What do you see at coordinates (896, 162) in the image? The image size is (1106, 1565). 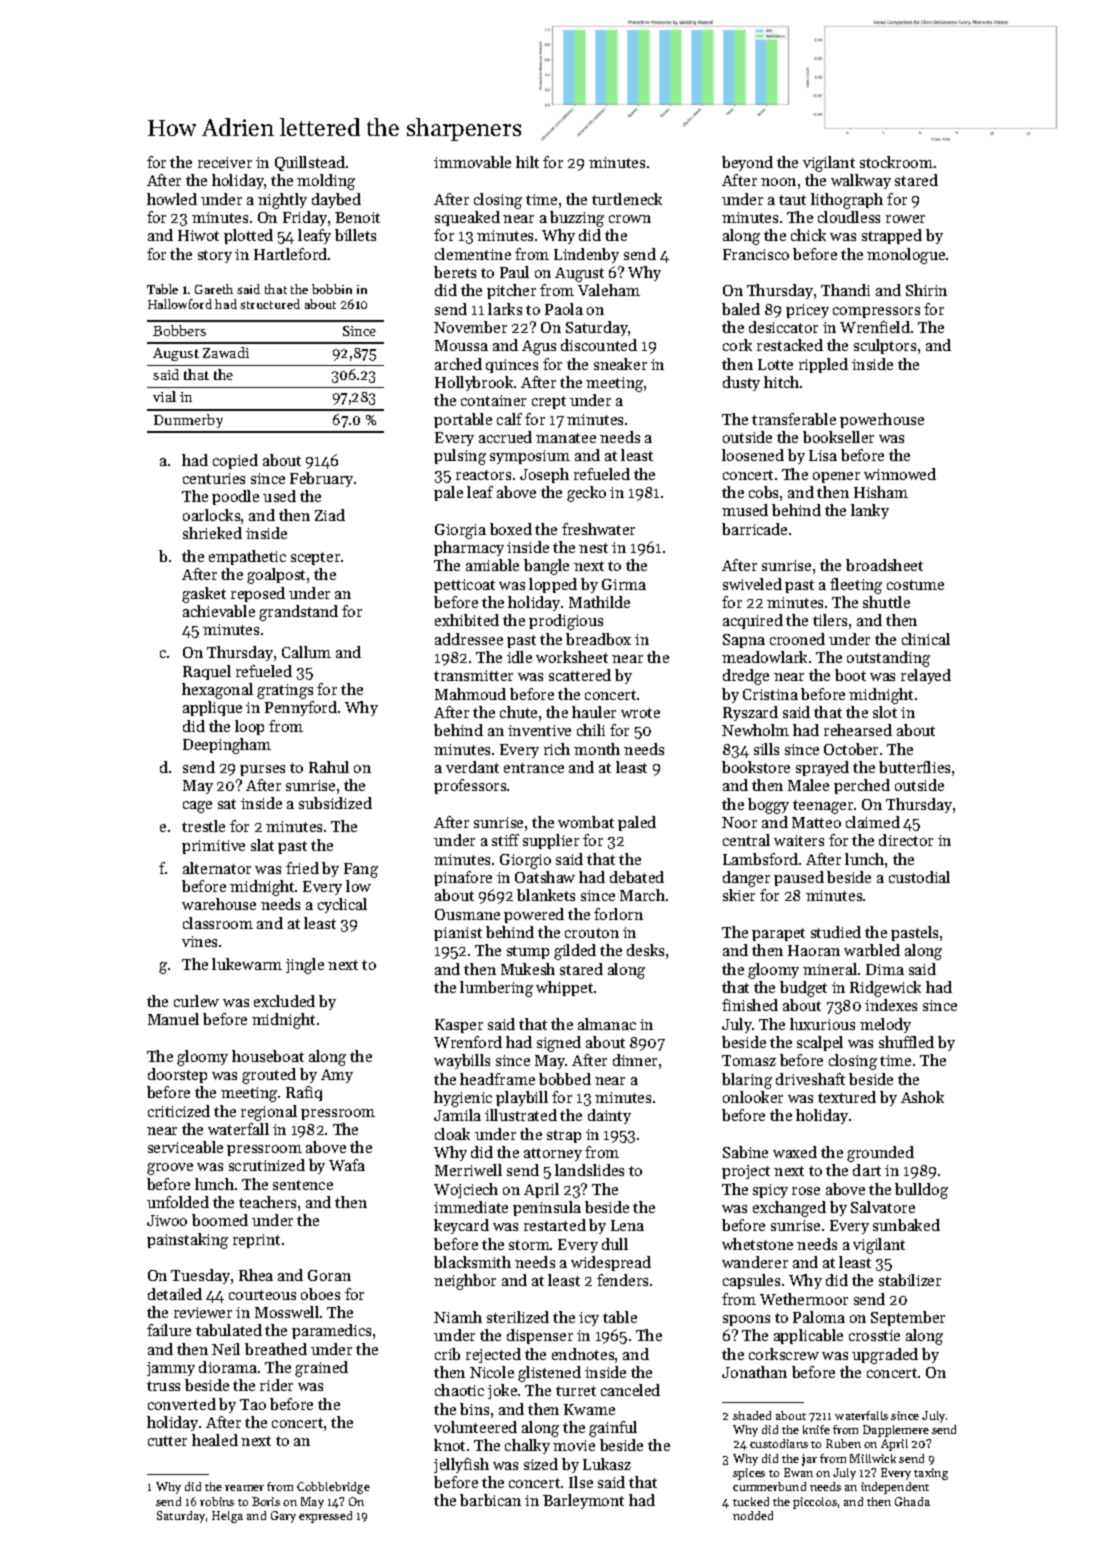 I see `stockroom` at bounding box center [896, 162].
